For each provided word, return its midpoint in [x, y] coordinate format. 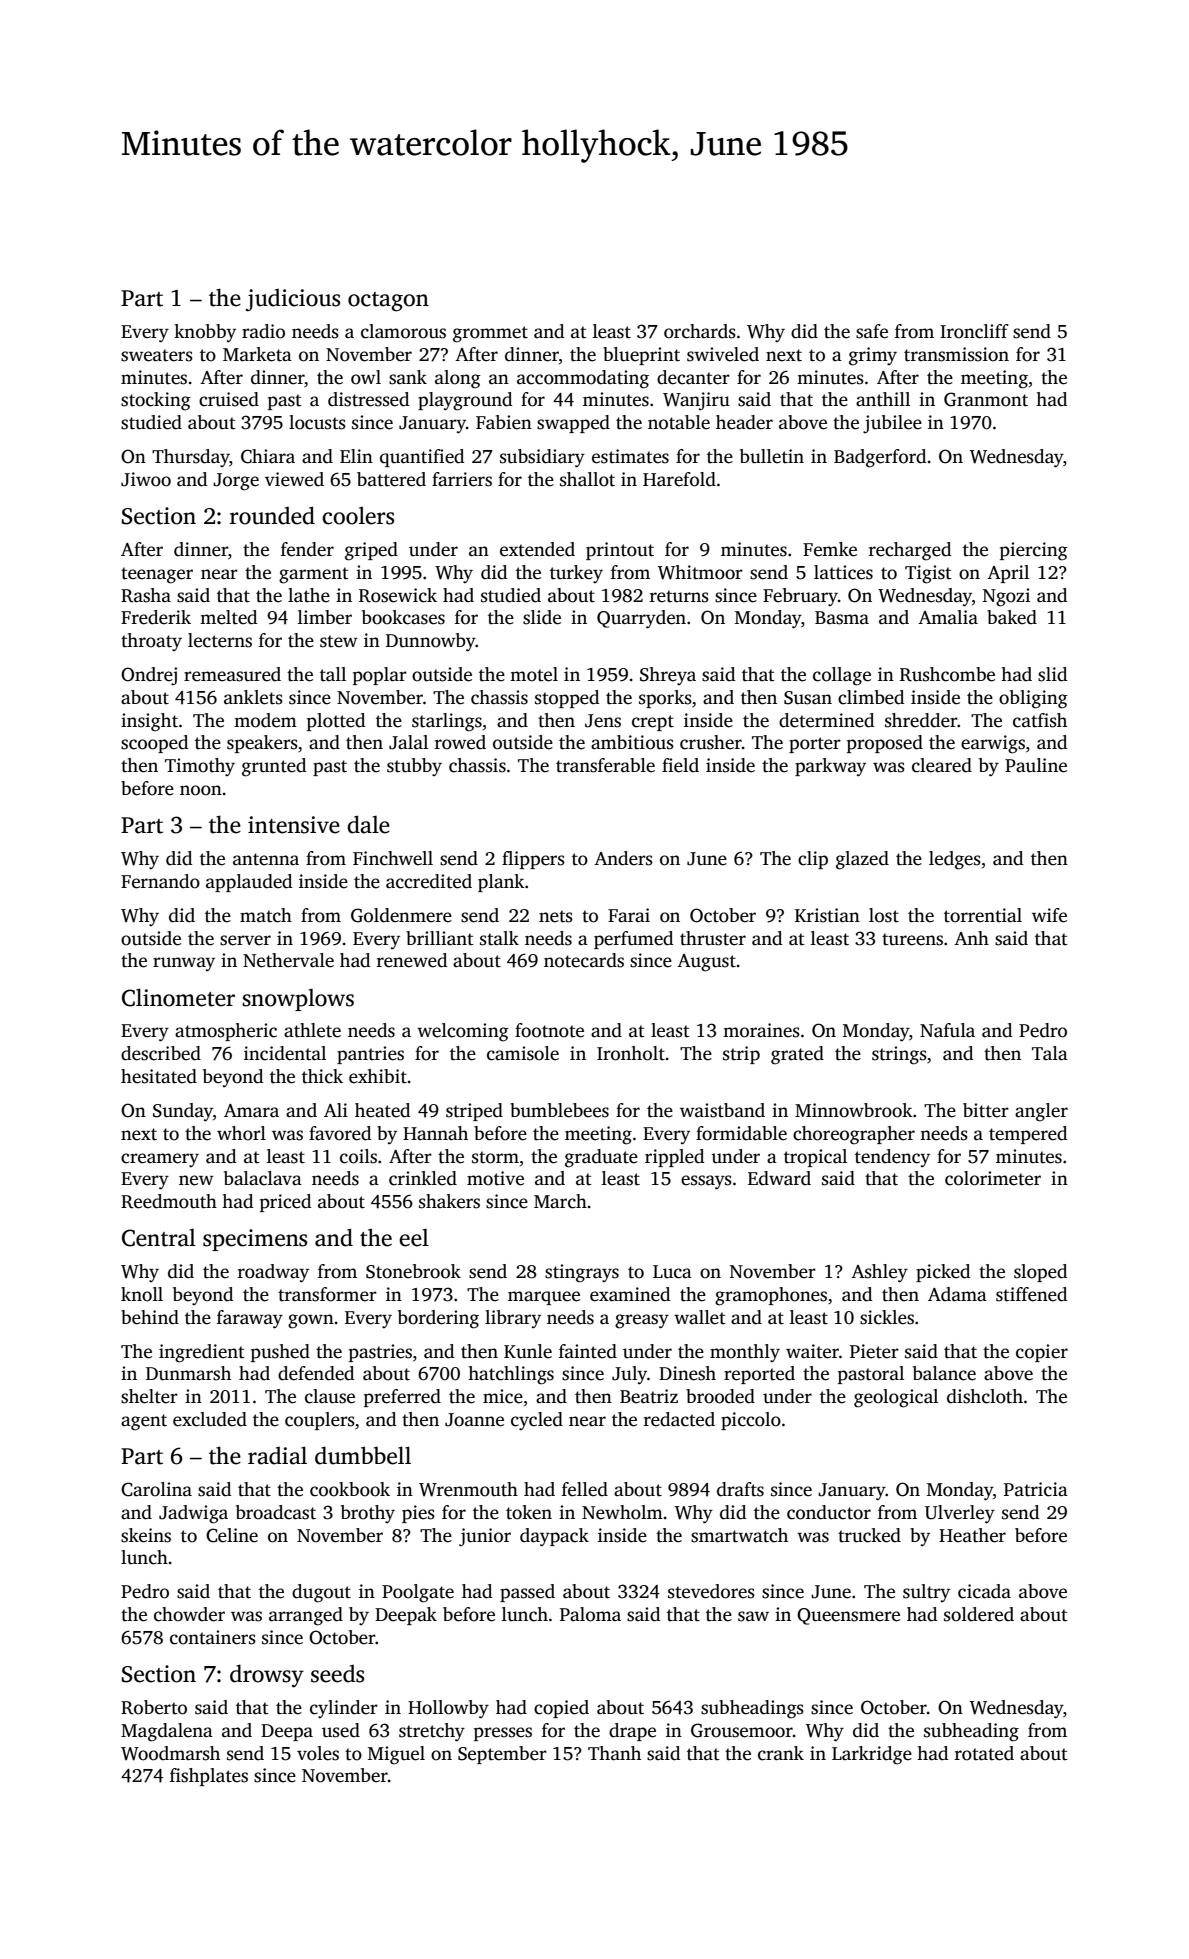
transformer [327, 1294]
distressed [368, 399]
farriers [462, 479]
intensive [294, 825]
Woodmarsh [170, 1753]
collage [842, 676]
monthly [745, 1353]
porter [815, 745]
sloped [1040, 1273]
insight [149, 722]
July [629, 1375]
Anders [623, 858]
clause [330, 1396]
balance [944, 1373]
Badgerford [880, 458]
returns [679, 596]
